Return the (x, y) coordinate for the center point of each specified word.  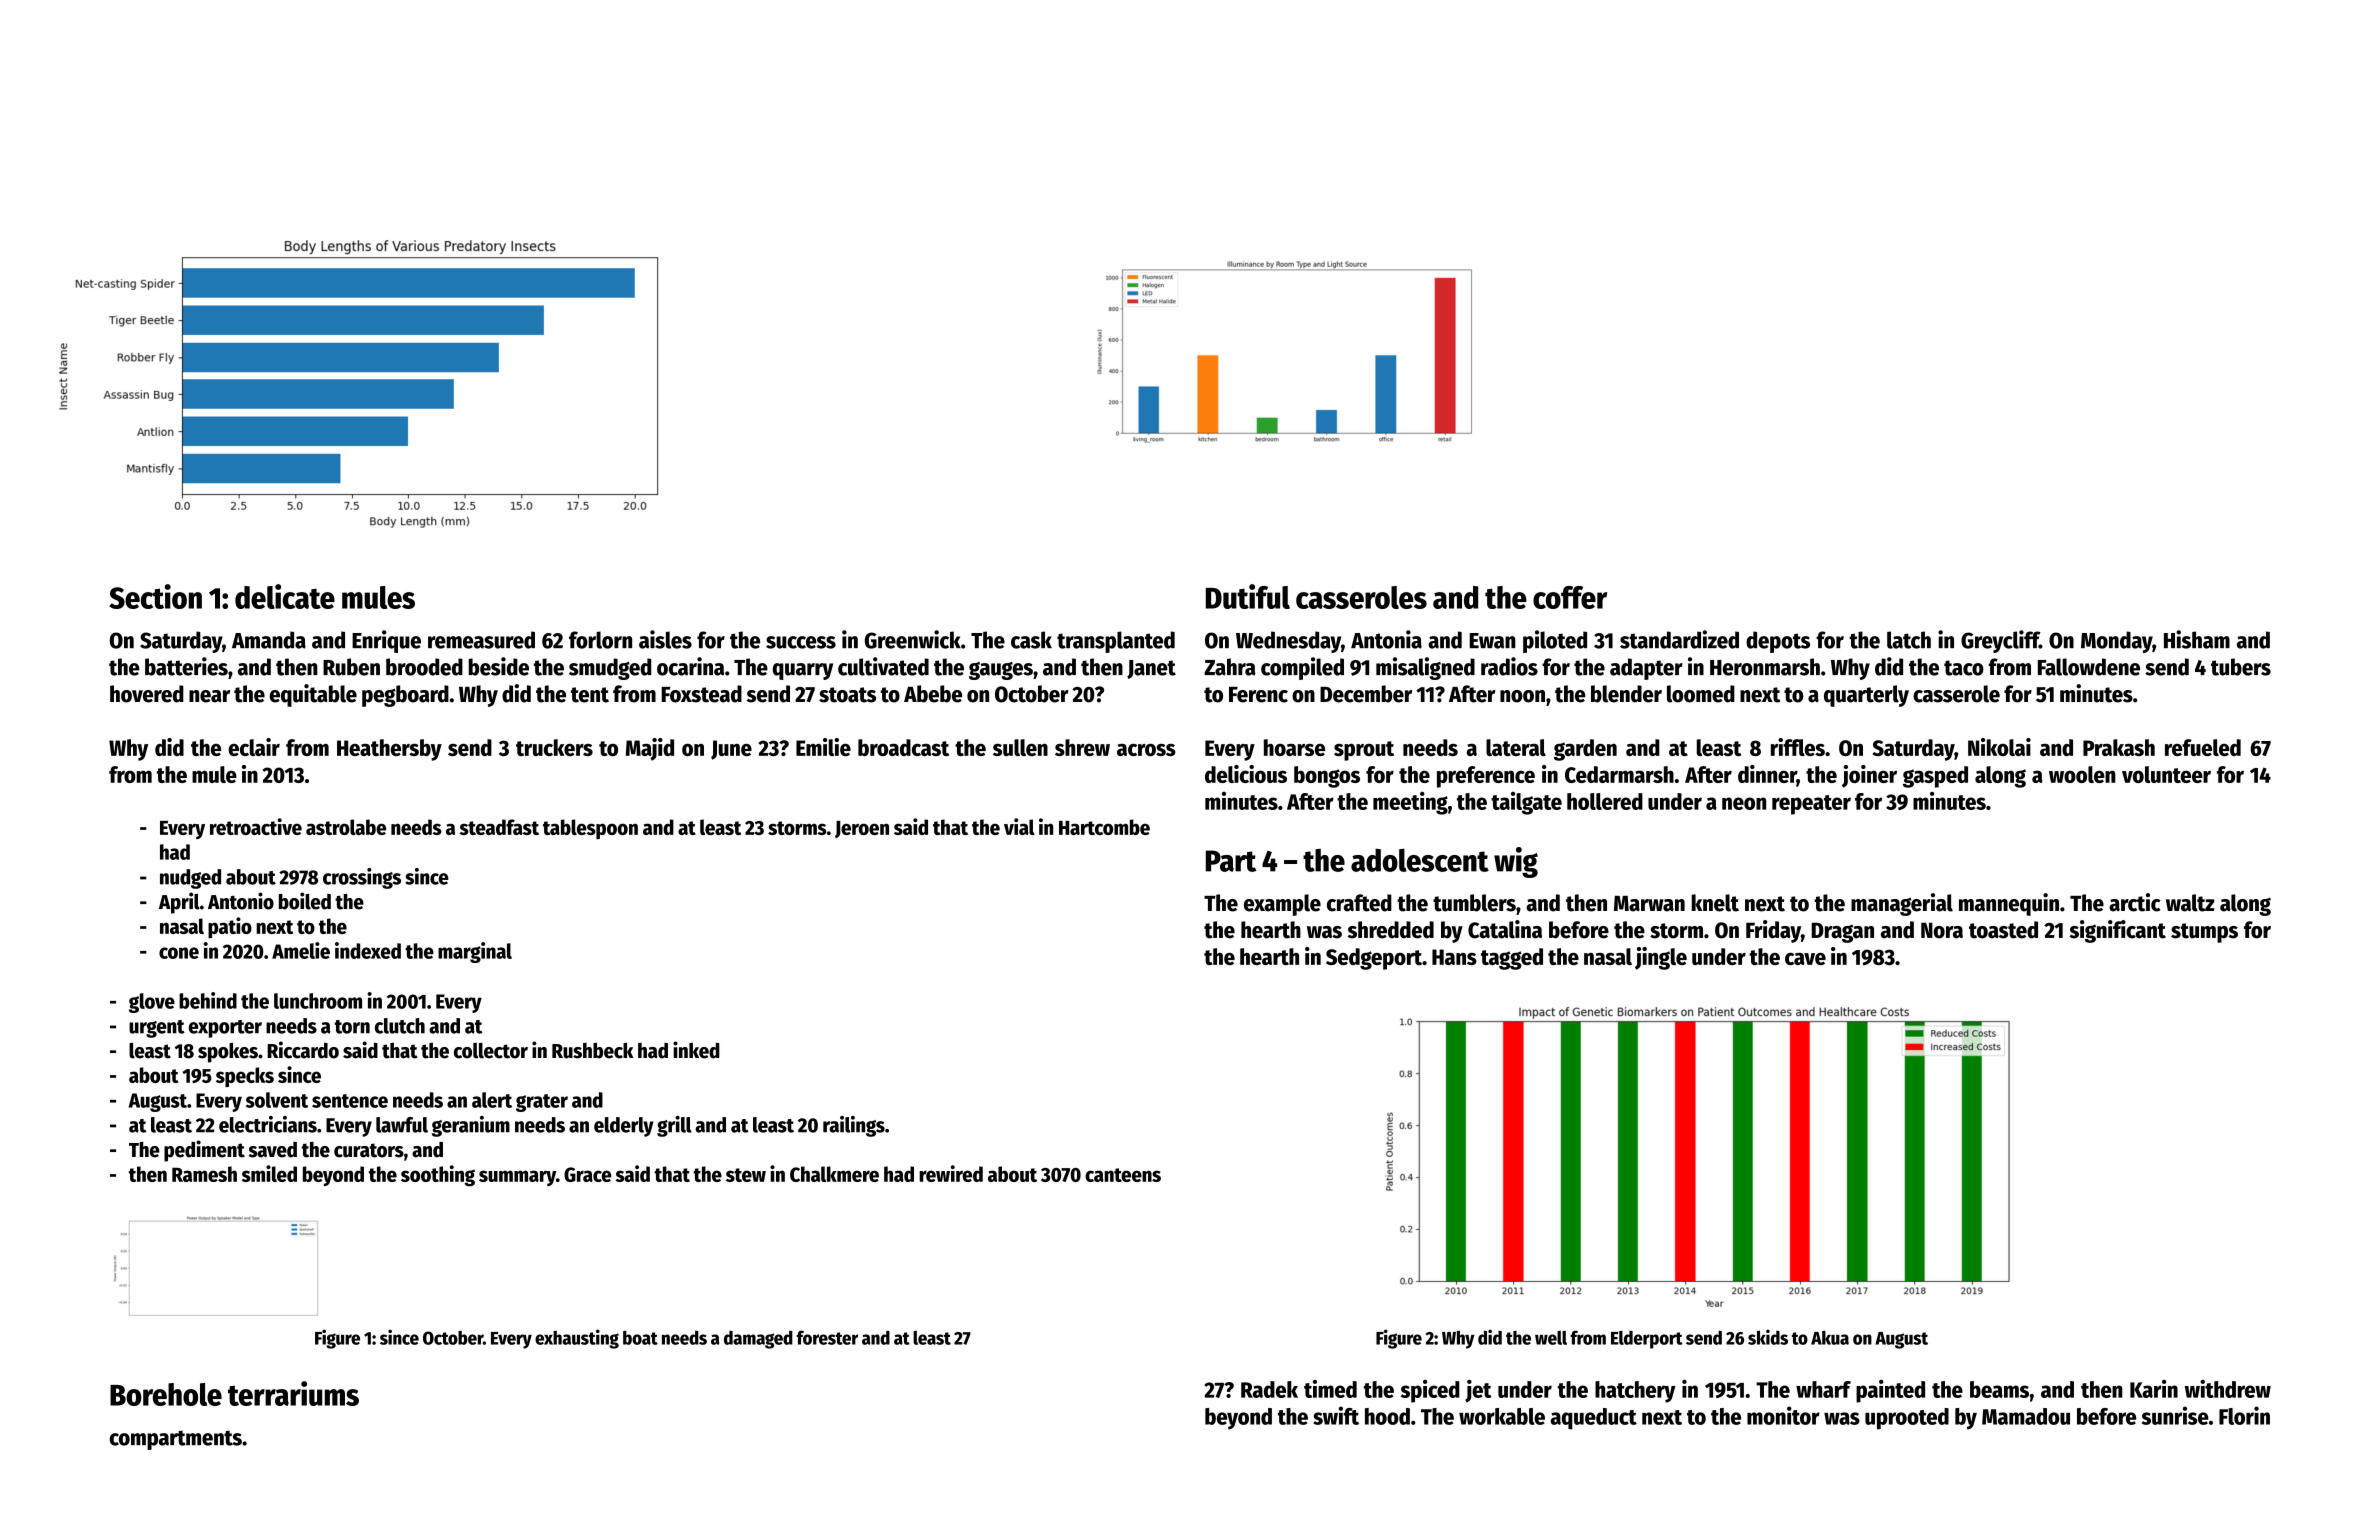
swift (1336, 1415)
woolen (2082, 774)
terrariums (293, 1393)
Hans (1454, 957)
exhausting (577, 1339)
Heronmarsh (1765, 667)
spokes (228, 1052)
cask (1031, 640)
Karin (2154, 1389)
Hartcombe (1104, 827)
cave (1805, 959)
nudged (190, 879)
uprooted (1907, 1419)
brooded (424, 667)
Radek (1269, 1389)
